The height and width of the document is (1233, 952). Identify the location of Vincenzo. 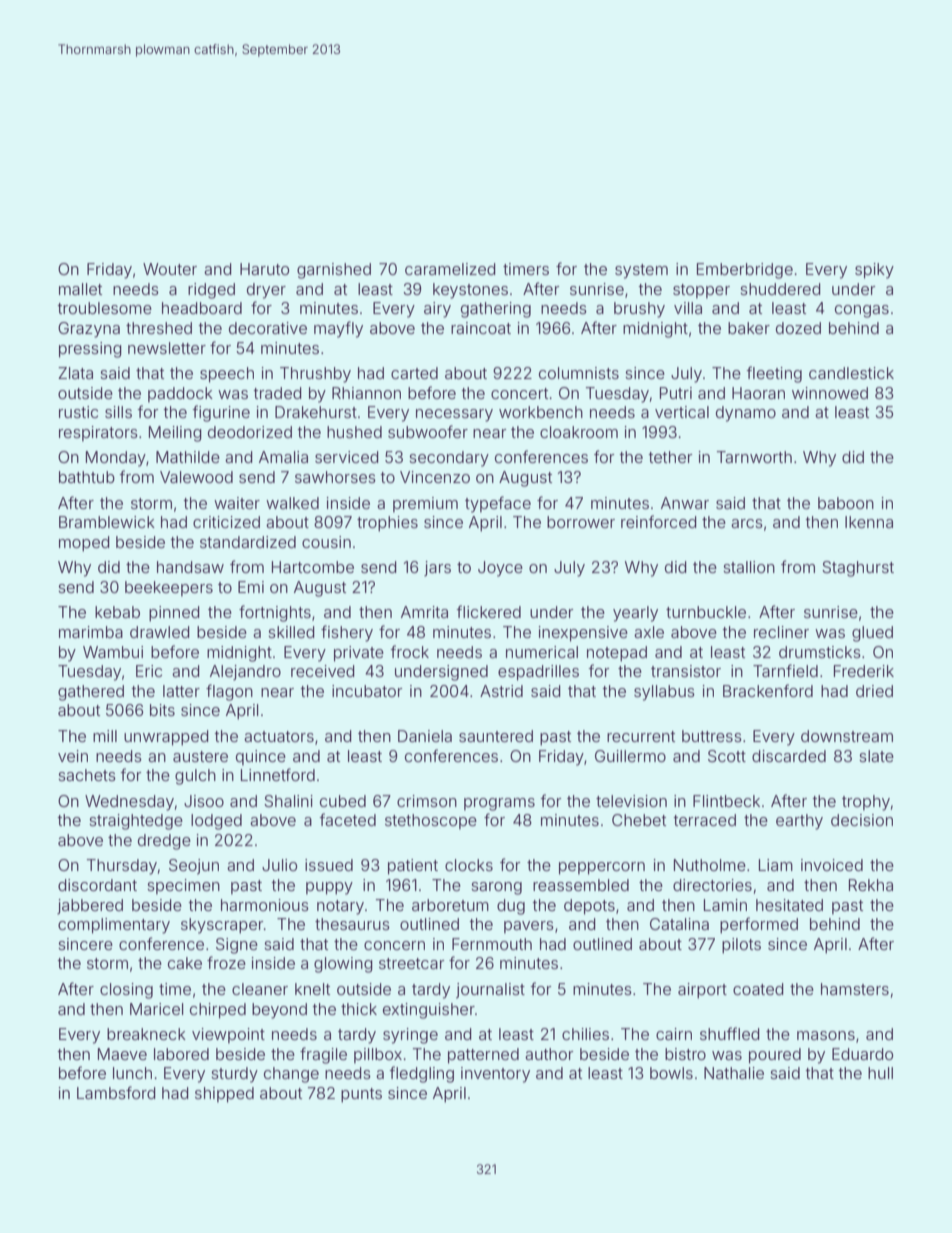
(435, 477).
